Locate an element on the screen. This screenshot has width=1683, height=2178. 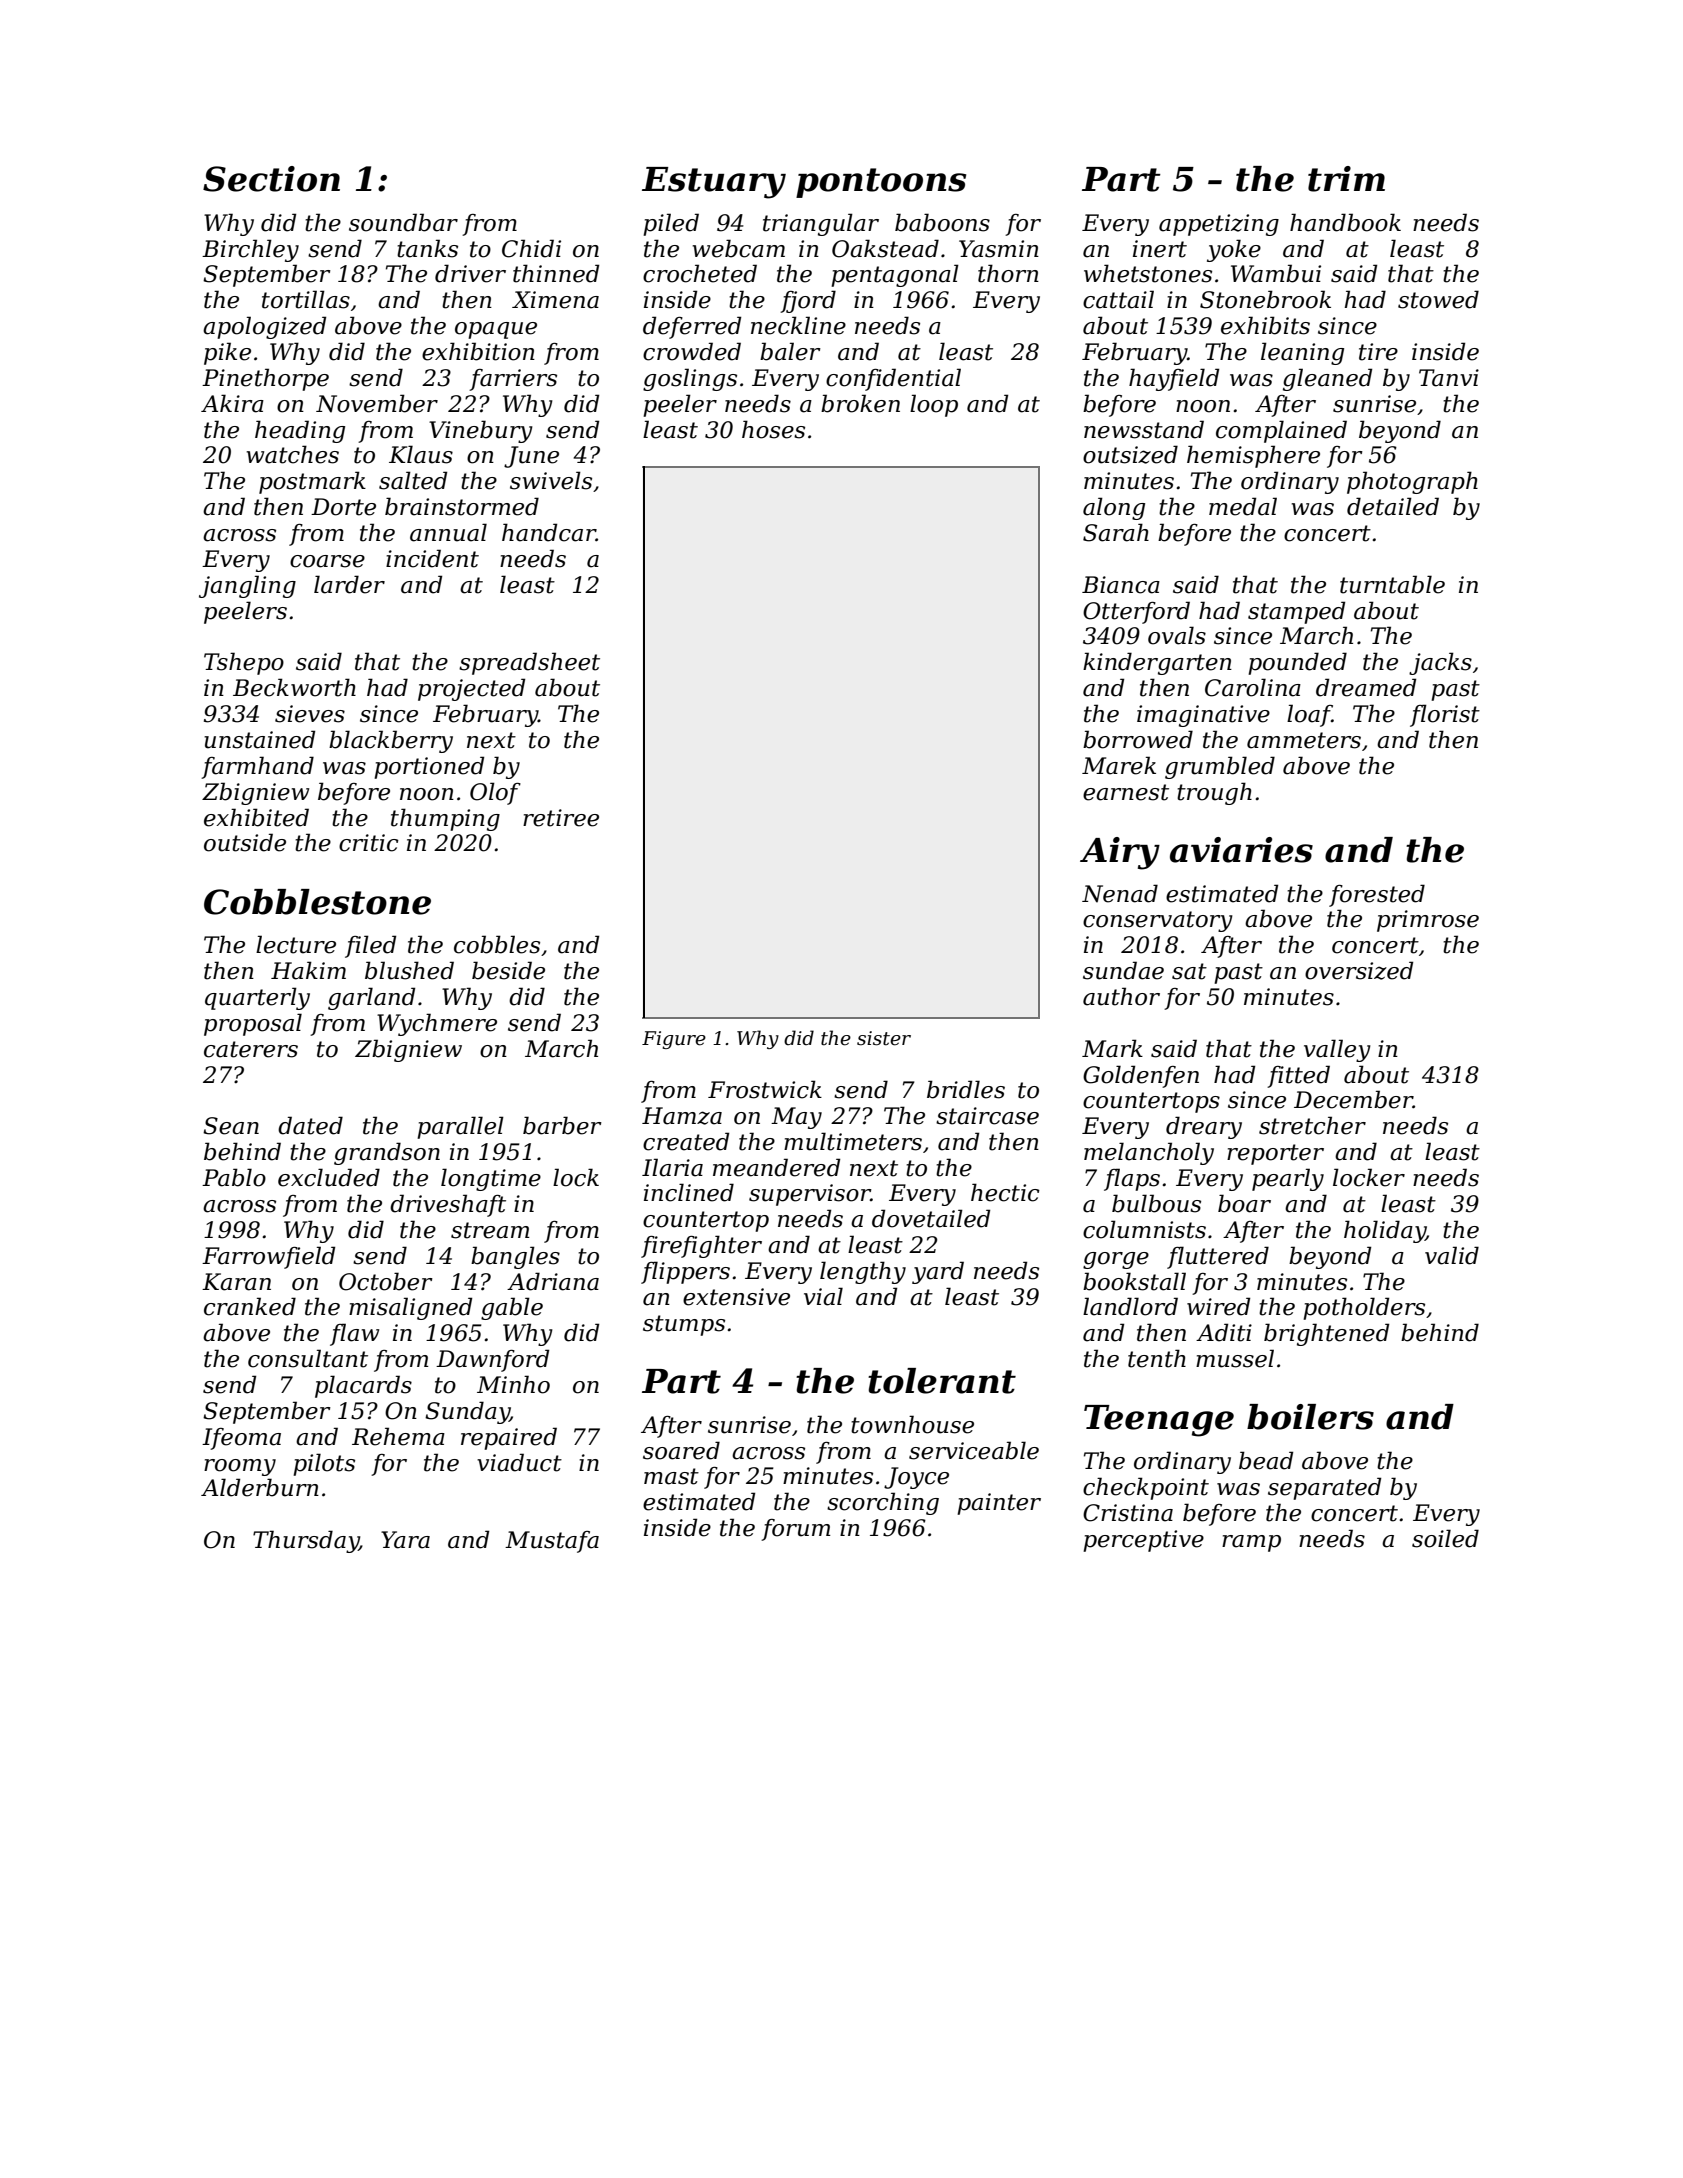
mast is located at coordinates (671, 1476).
